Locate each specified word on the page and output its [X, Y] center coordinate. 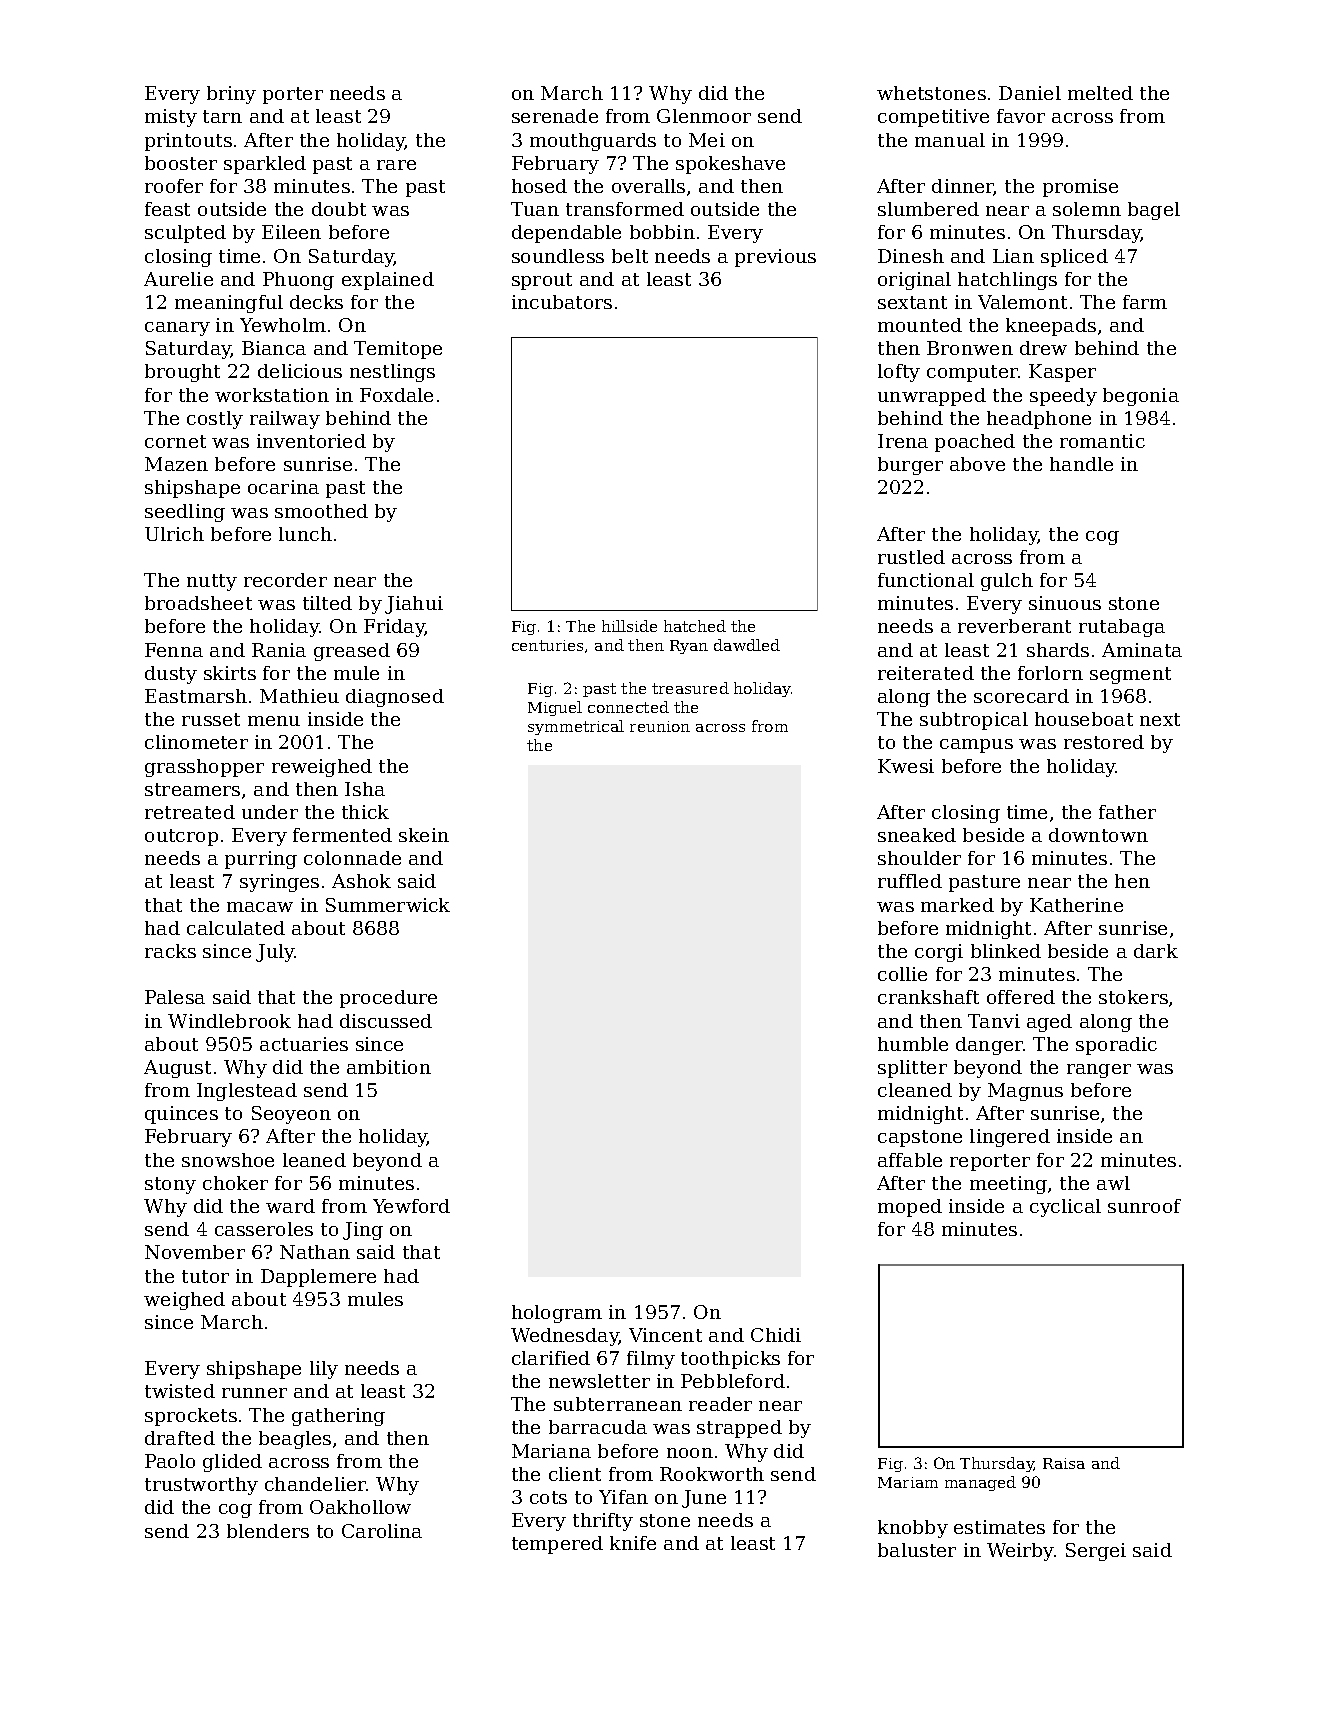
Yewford [411, 1206]
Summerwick [388, 905]
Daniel [1030, 93]
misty [171, 118]
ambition [389, 1067]
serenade [555, 116]
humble [913, 1044]
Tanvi [994, 1021]
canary [177, 329]
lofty [899, 373]
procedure [388, 999]
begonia [1141, 397]
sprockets [191, 1417]
